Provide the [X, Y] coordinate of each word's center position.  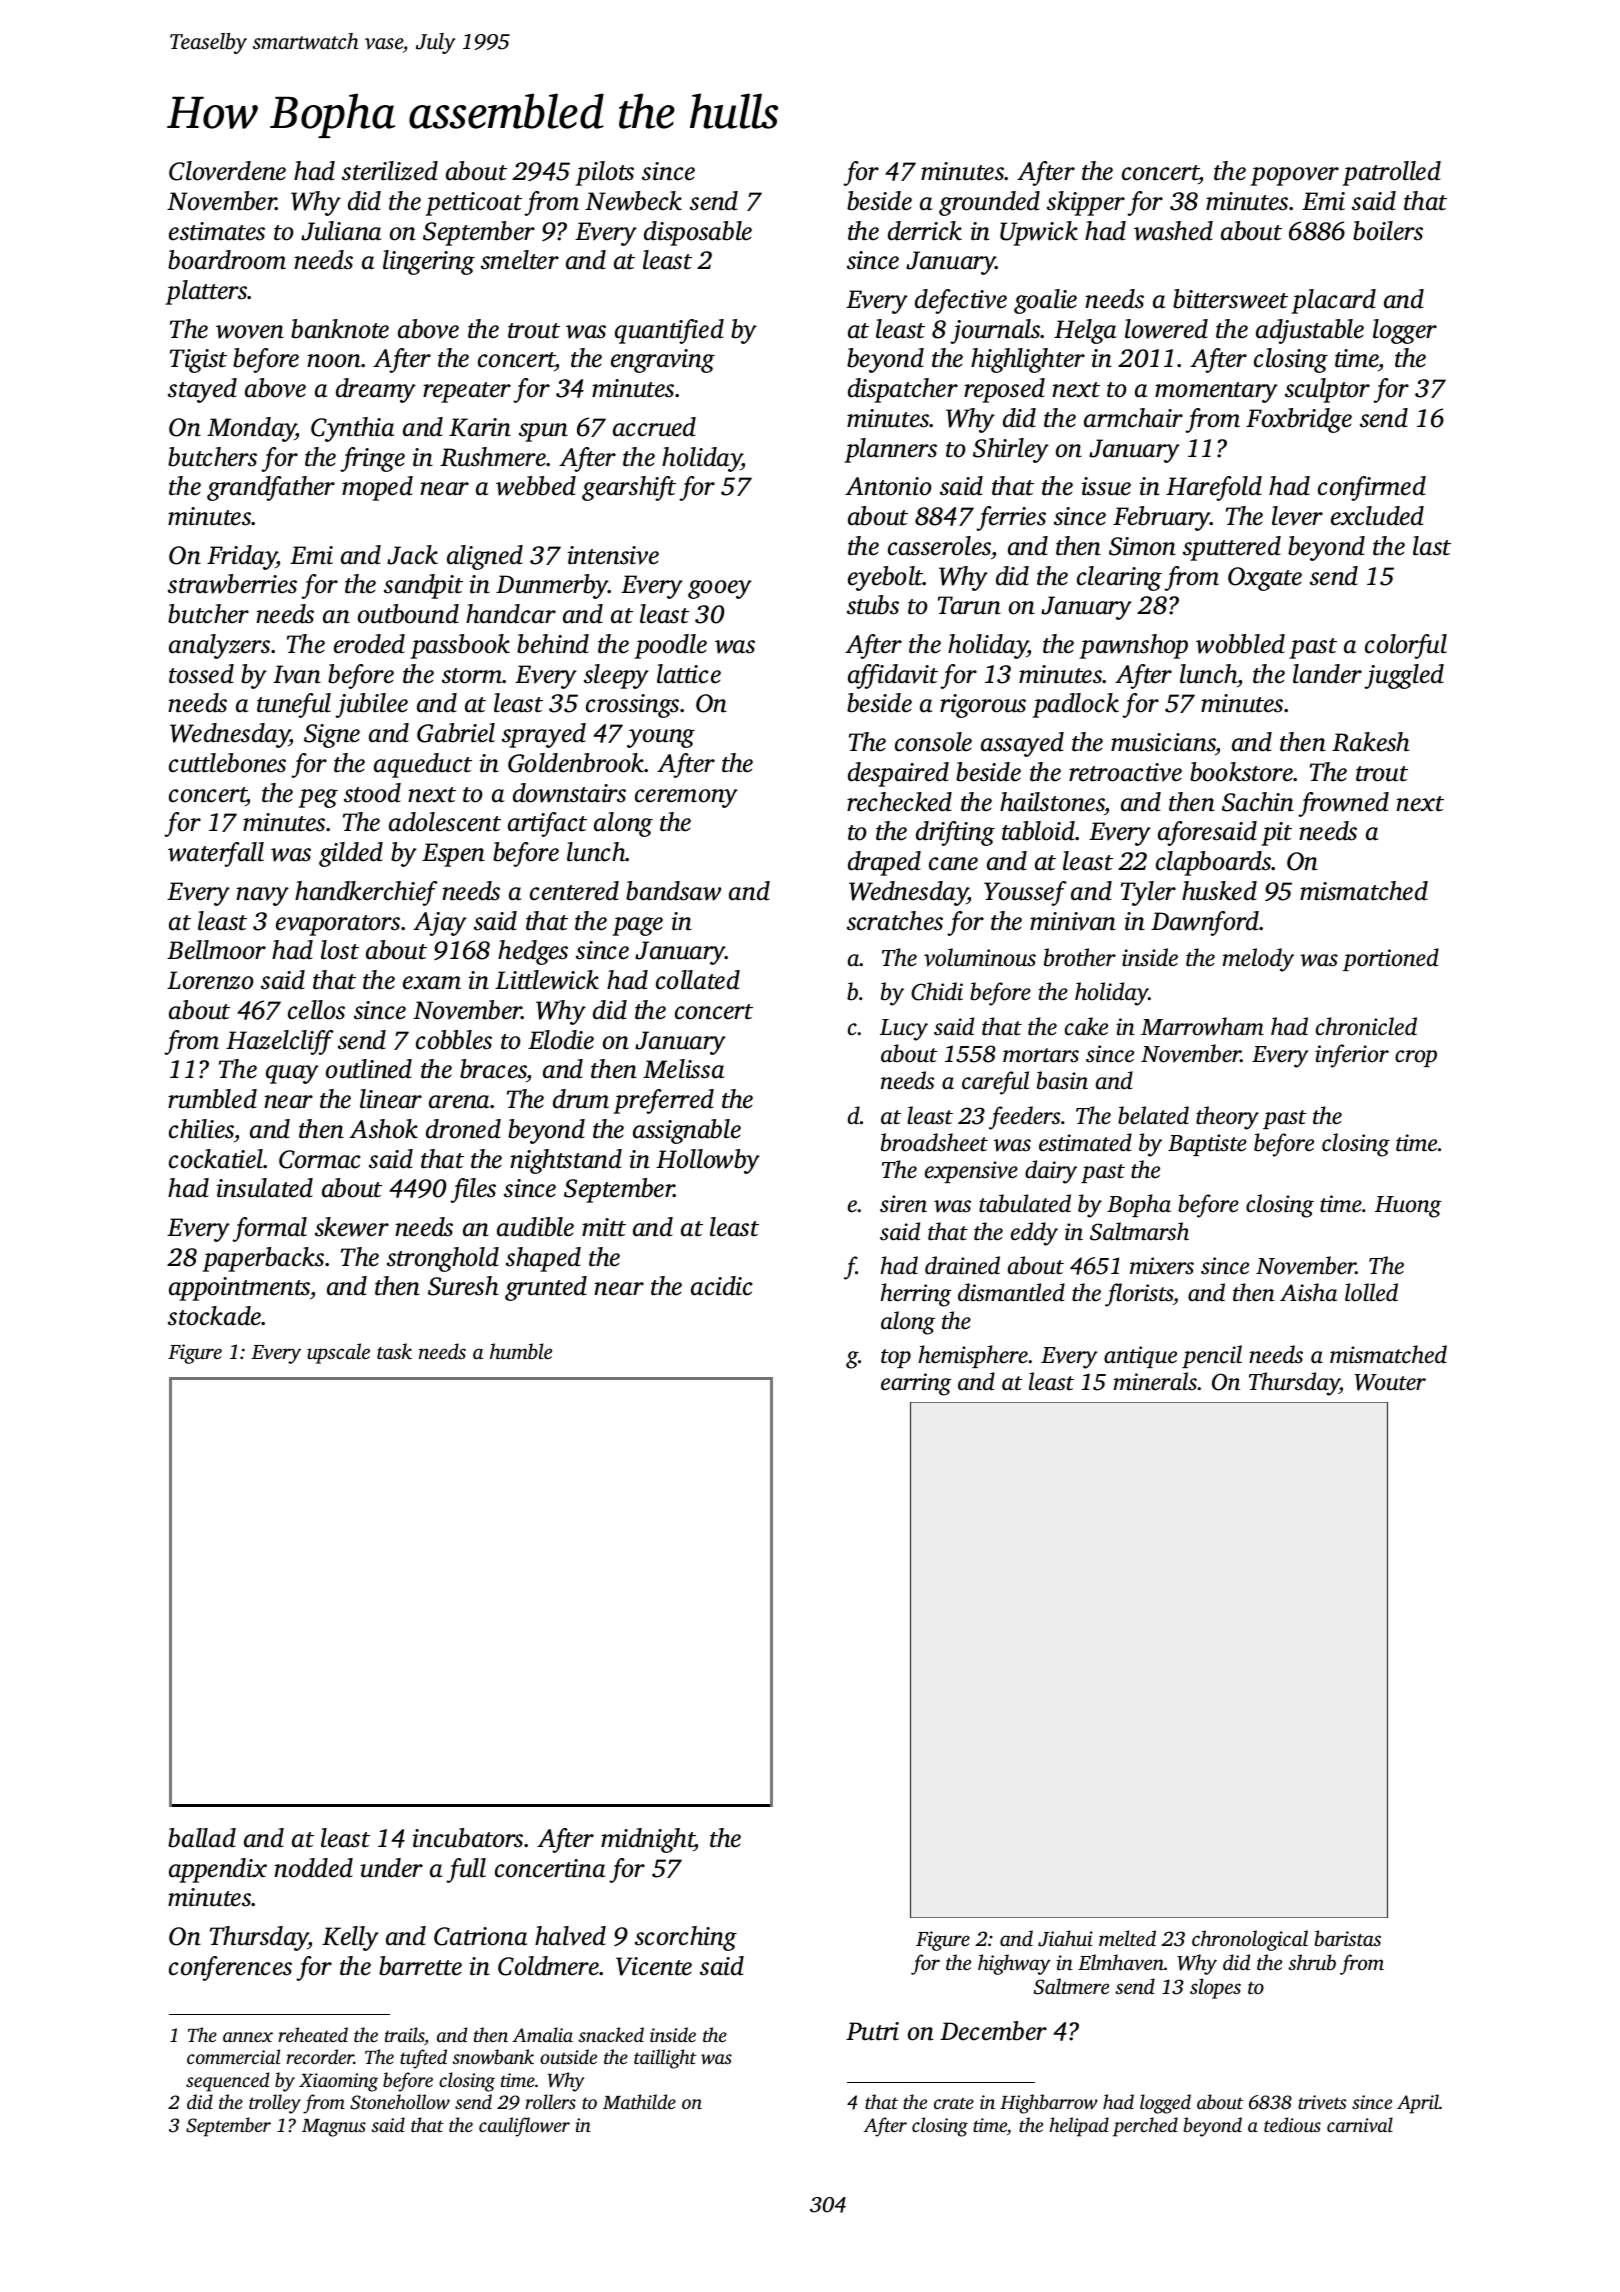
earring [916, 1384]
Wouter [1390, 1382]
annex [248, 2037]
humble [521, 1351]
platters [206, 292]
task [394, 1351]
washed [1173, 231]
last [1432, 546]
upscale [338, 1353]
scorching [686, 1938]
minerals [1155, 1381]
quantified [669, 331]
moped [377, 488]
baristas [1348, 1938]
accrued [654, 427]
